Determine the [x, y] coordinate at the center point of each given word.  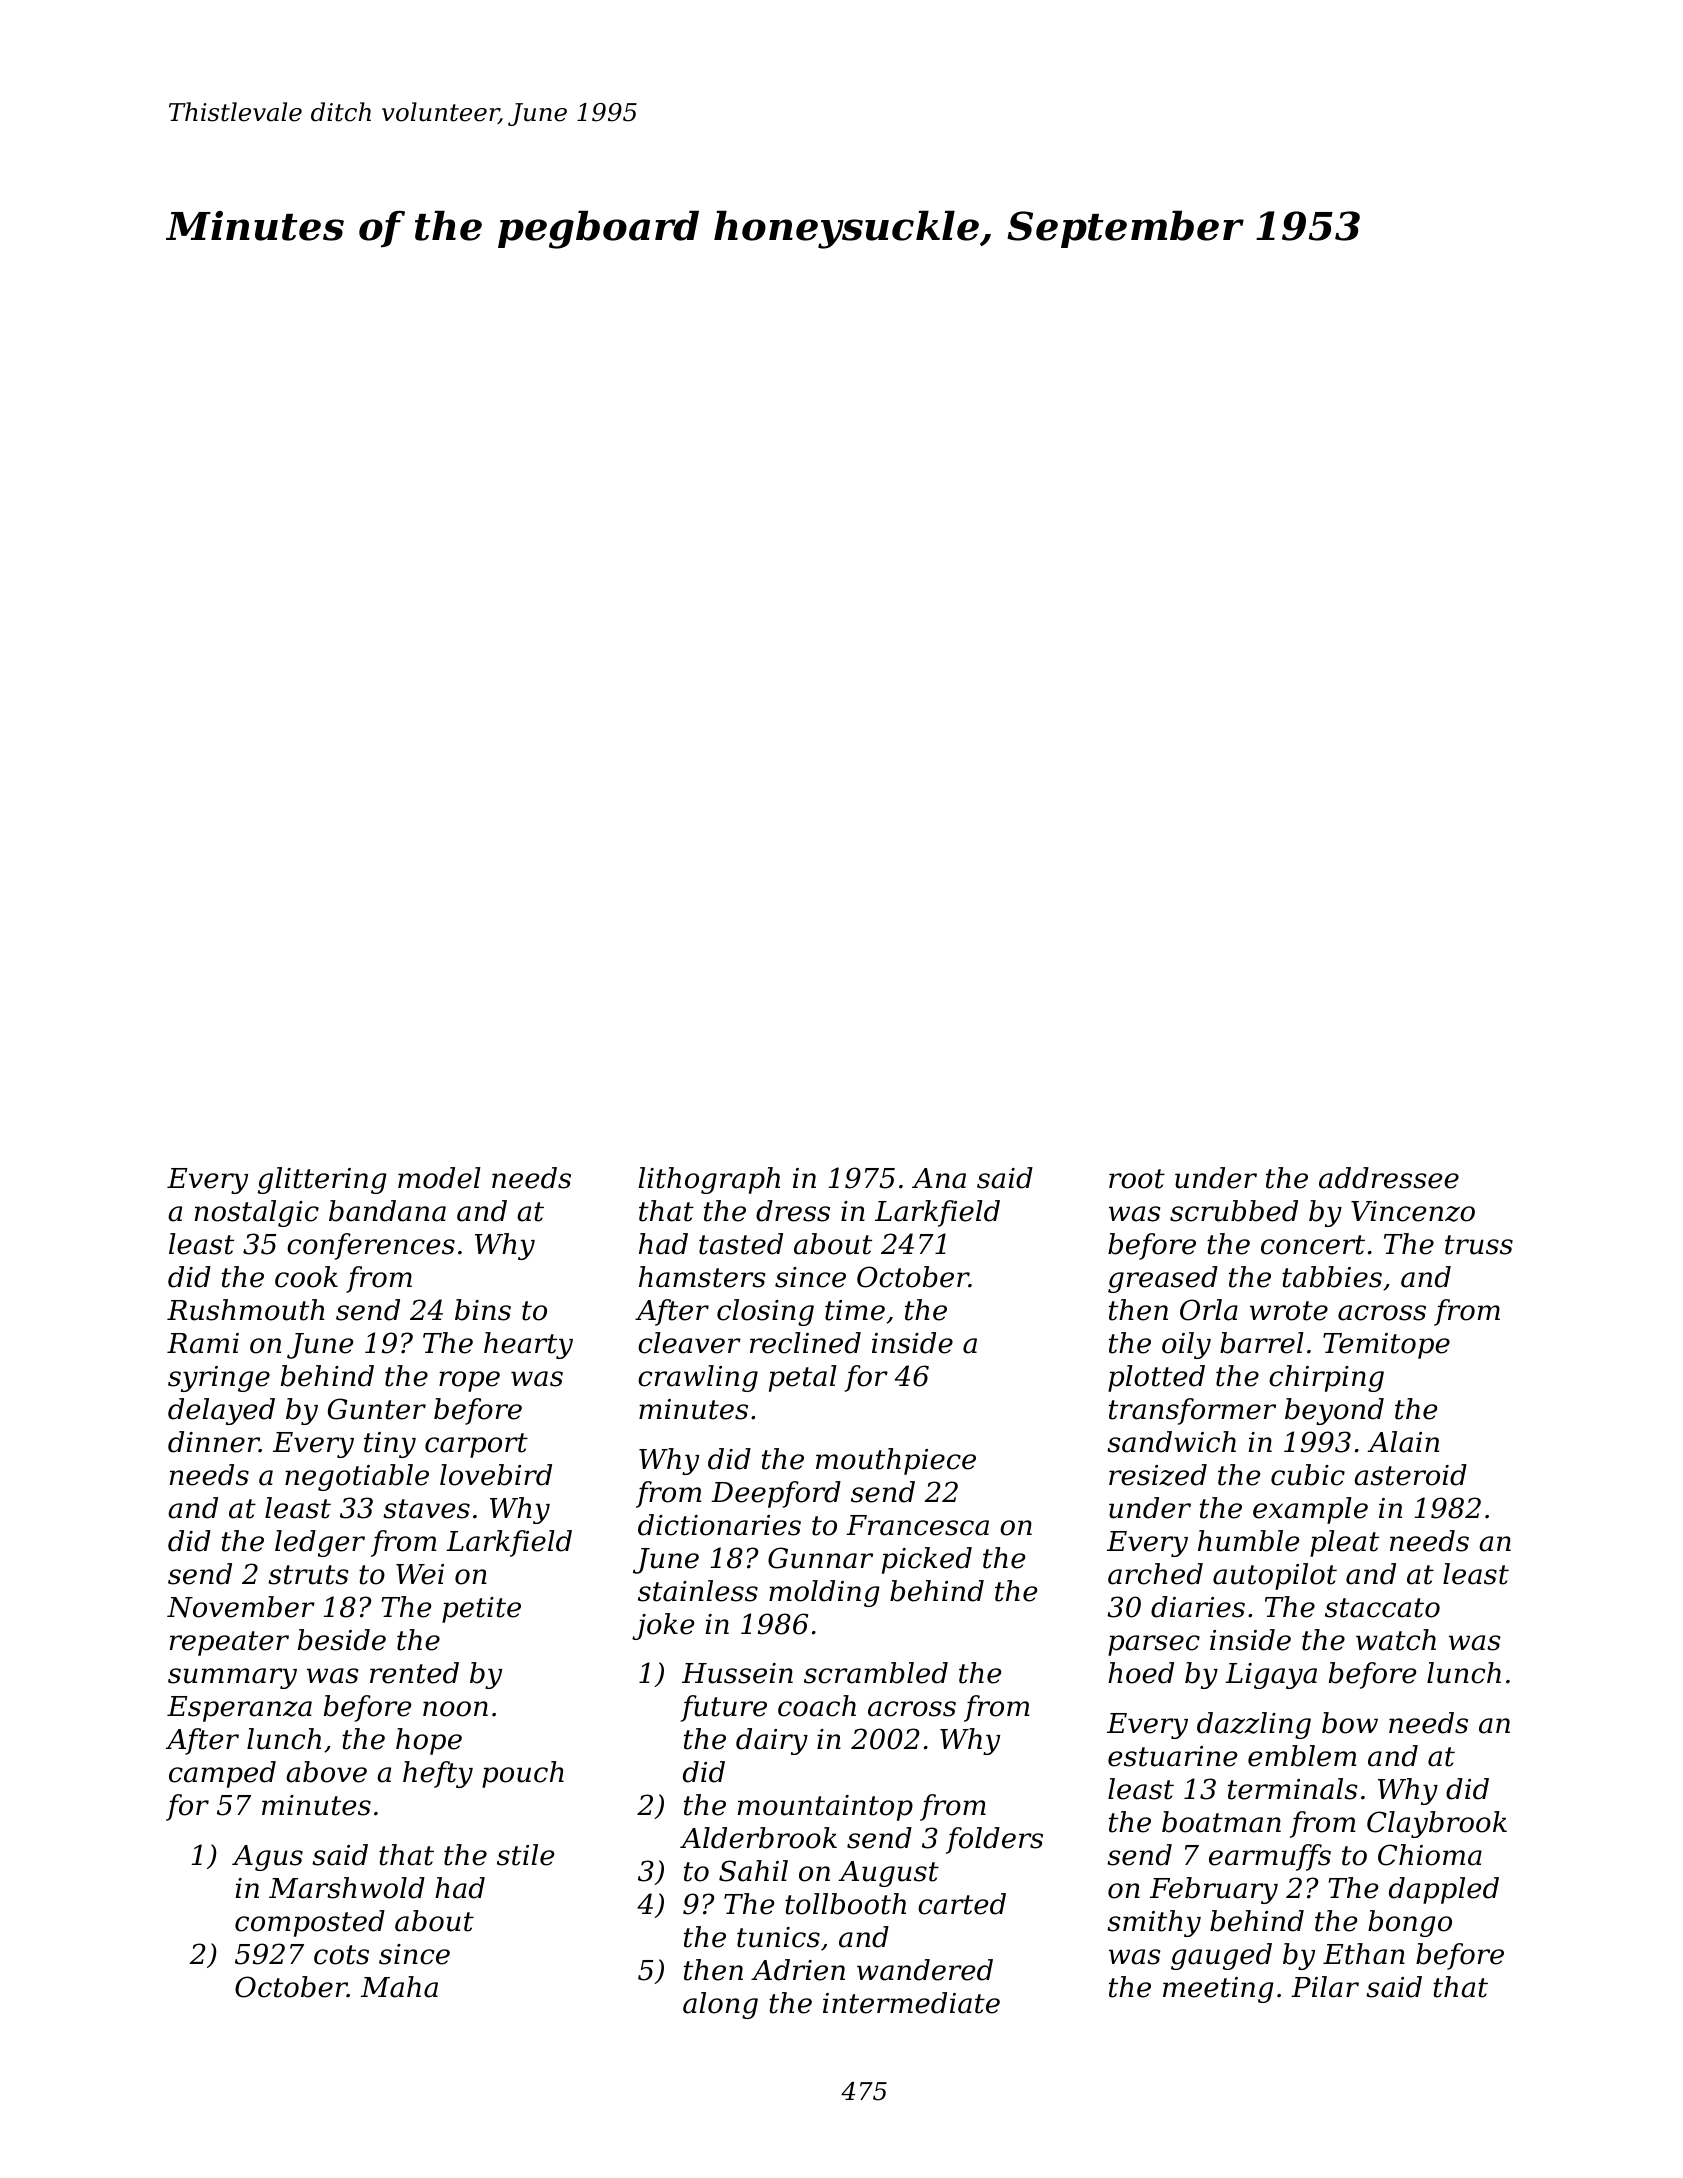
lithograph [709, 1180]
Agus [267, 1858]
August [888, 1874]
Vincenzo [1413, 1211]
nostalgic [257, 1213]
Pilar [1325, 1987]
